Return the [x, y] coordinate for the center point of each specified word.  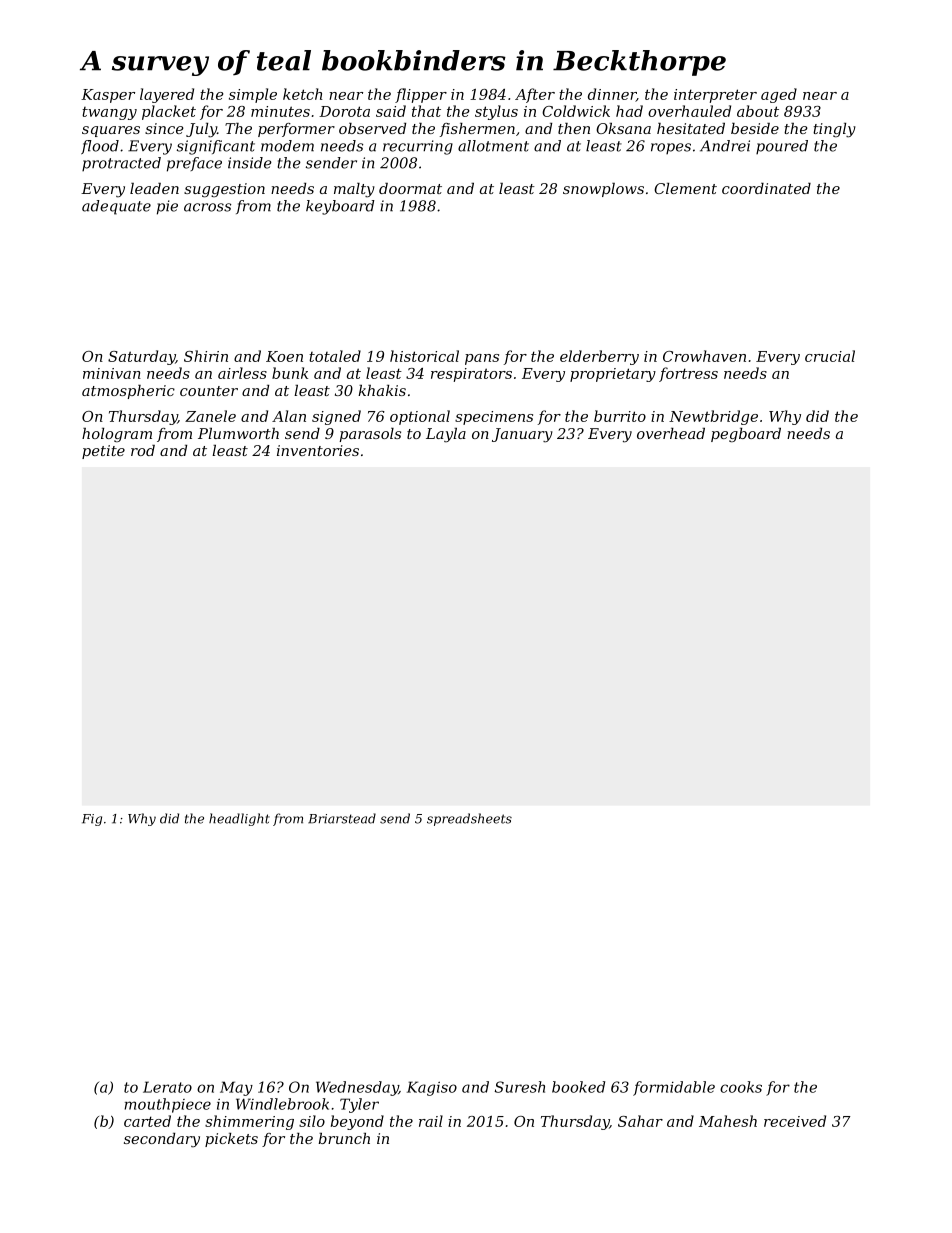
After [535, 95]
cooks [741, 1087]
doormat [410, 188]
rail [431, 1121]
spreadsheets [469, 819]
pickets [231, 1140]
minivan [112, 373]
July [201, 130]
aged [779, 95]
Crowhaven [704, 356]
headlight [239, 819]
